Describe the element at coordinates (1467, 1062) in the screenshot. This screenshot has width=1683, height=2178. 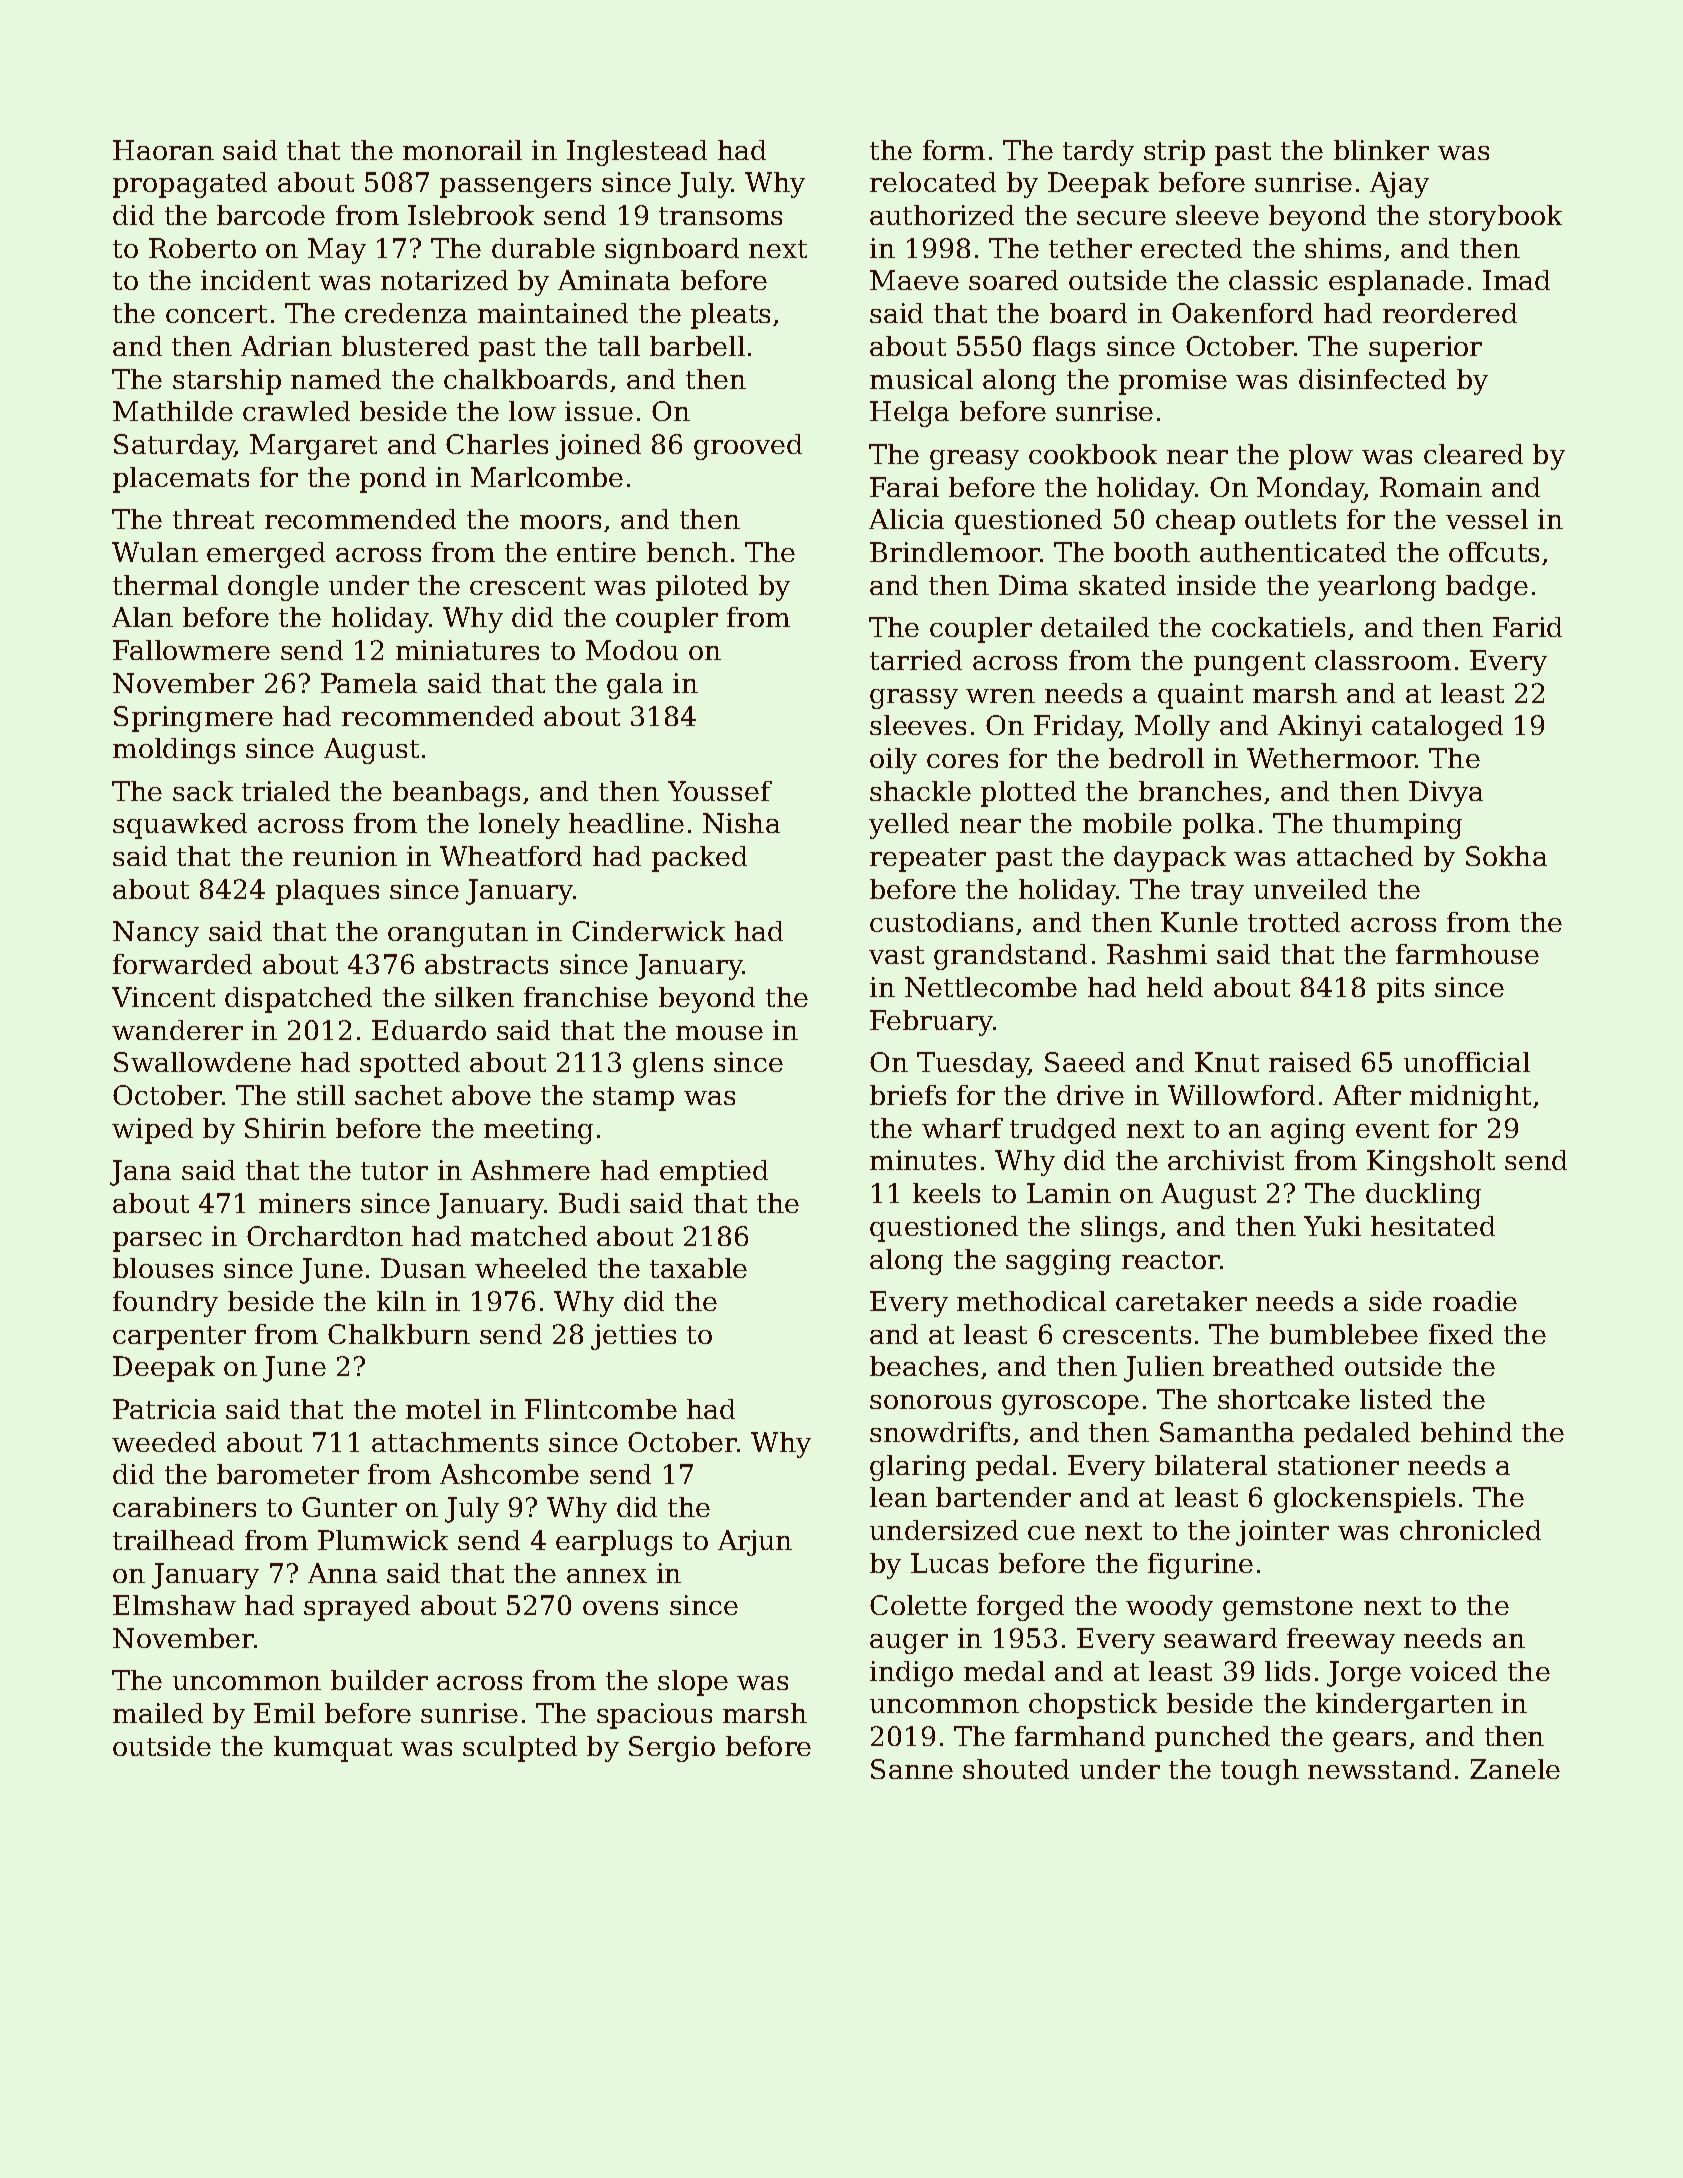
I see `unofficial` at that location.
